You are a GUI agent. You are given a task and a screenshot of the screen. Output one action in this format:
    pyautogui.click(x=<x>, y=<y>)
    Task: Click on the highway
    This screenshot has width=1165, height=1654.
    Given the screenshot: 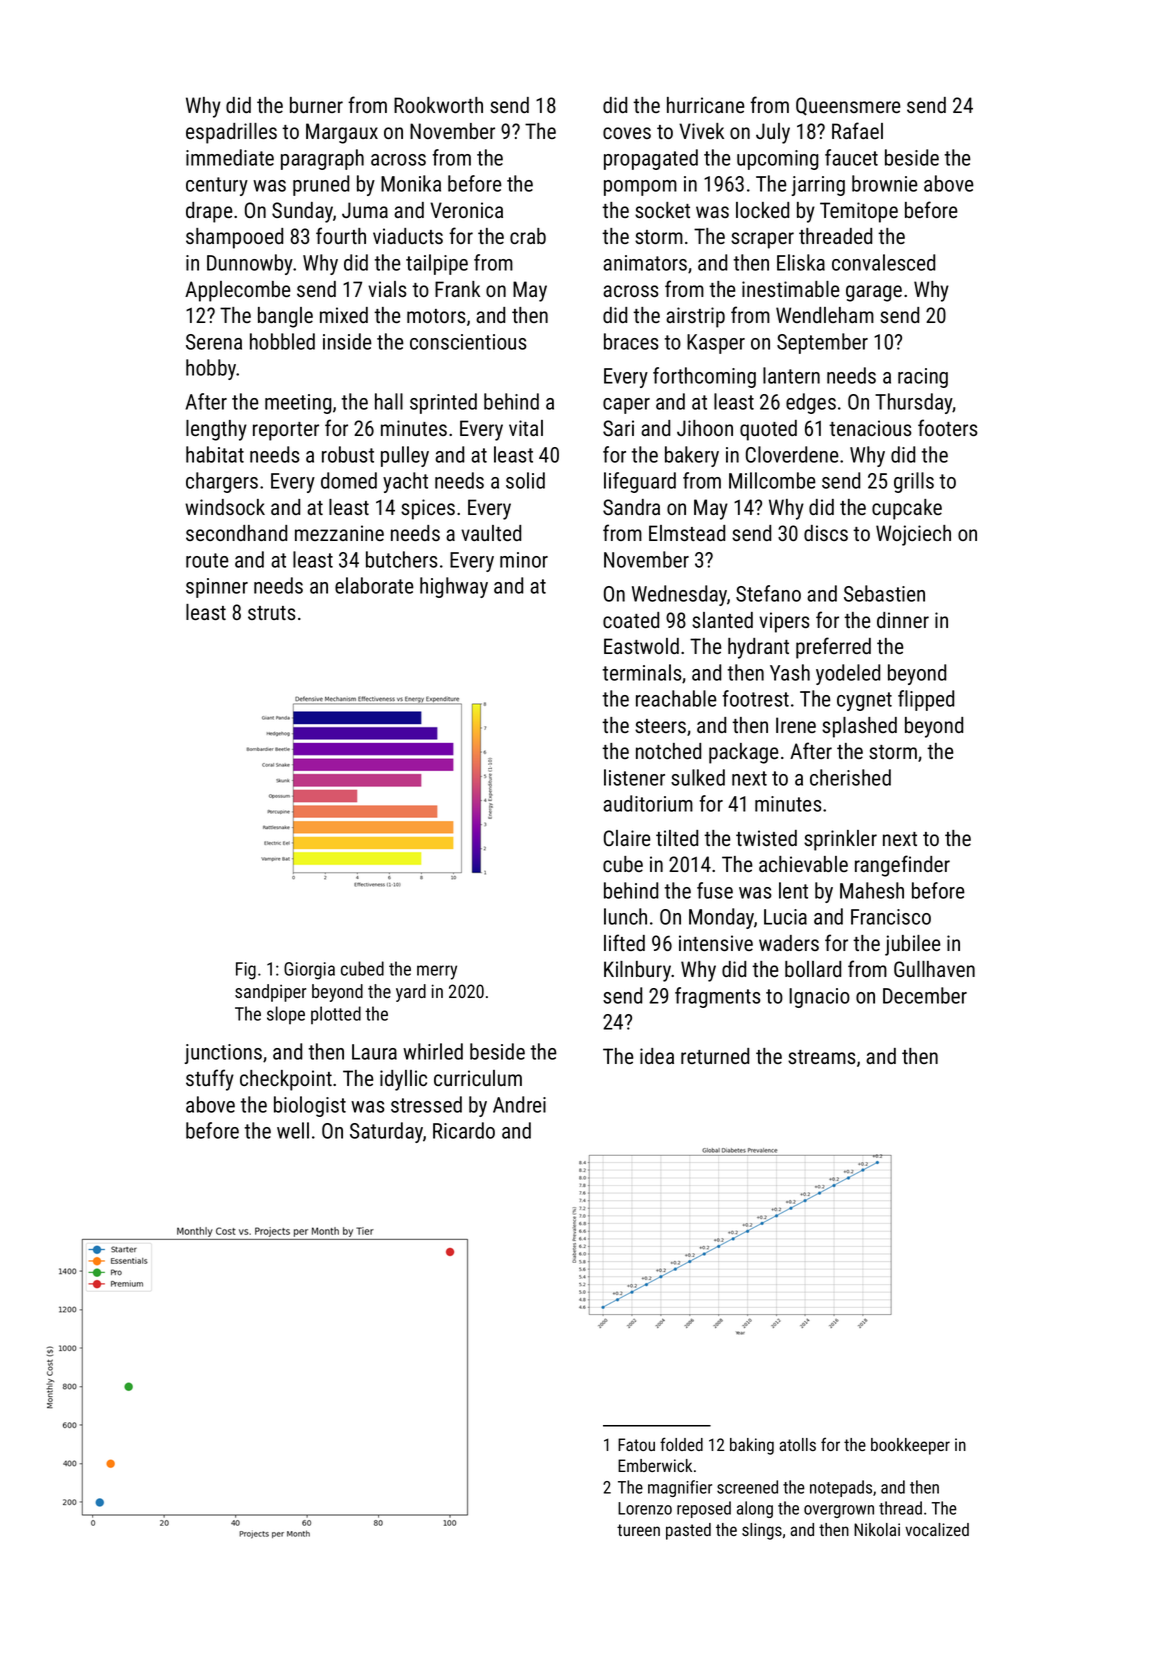 What is the action you would take?
    pyautogui.click(x=454, y=587)
